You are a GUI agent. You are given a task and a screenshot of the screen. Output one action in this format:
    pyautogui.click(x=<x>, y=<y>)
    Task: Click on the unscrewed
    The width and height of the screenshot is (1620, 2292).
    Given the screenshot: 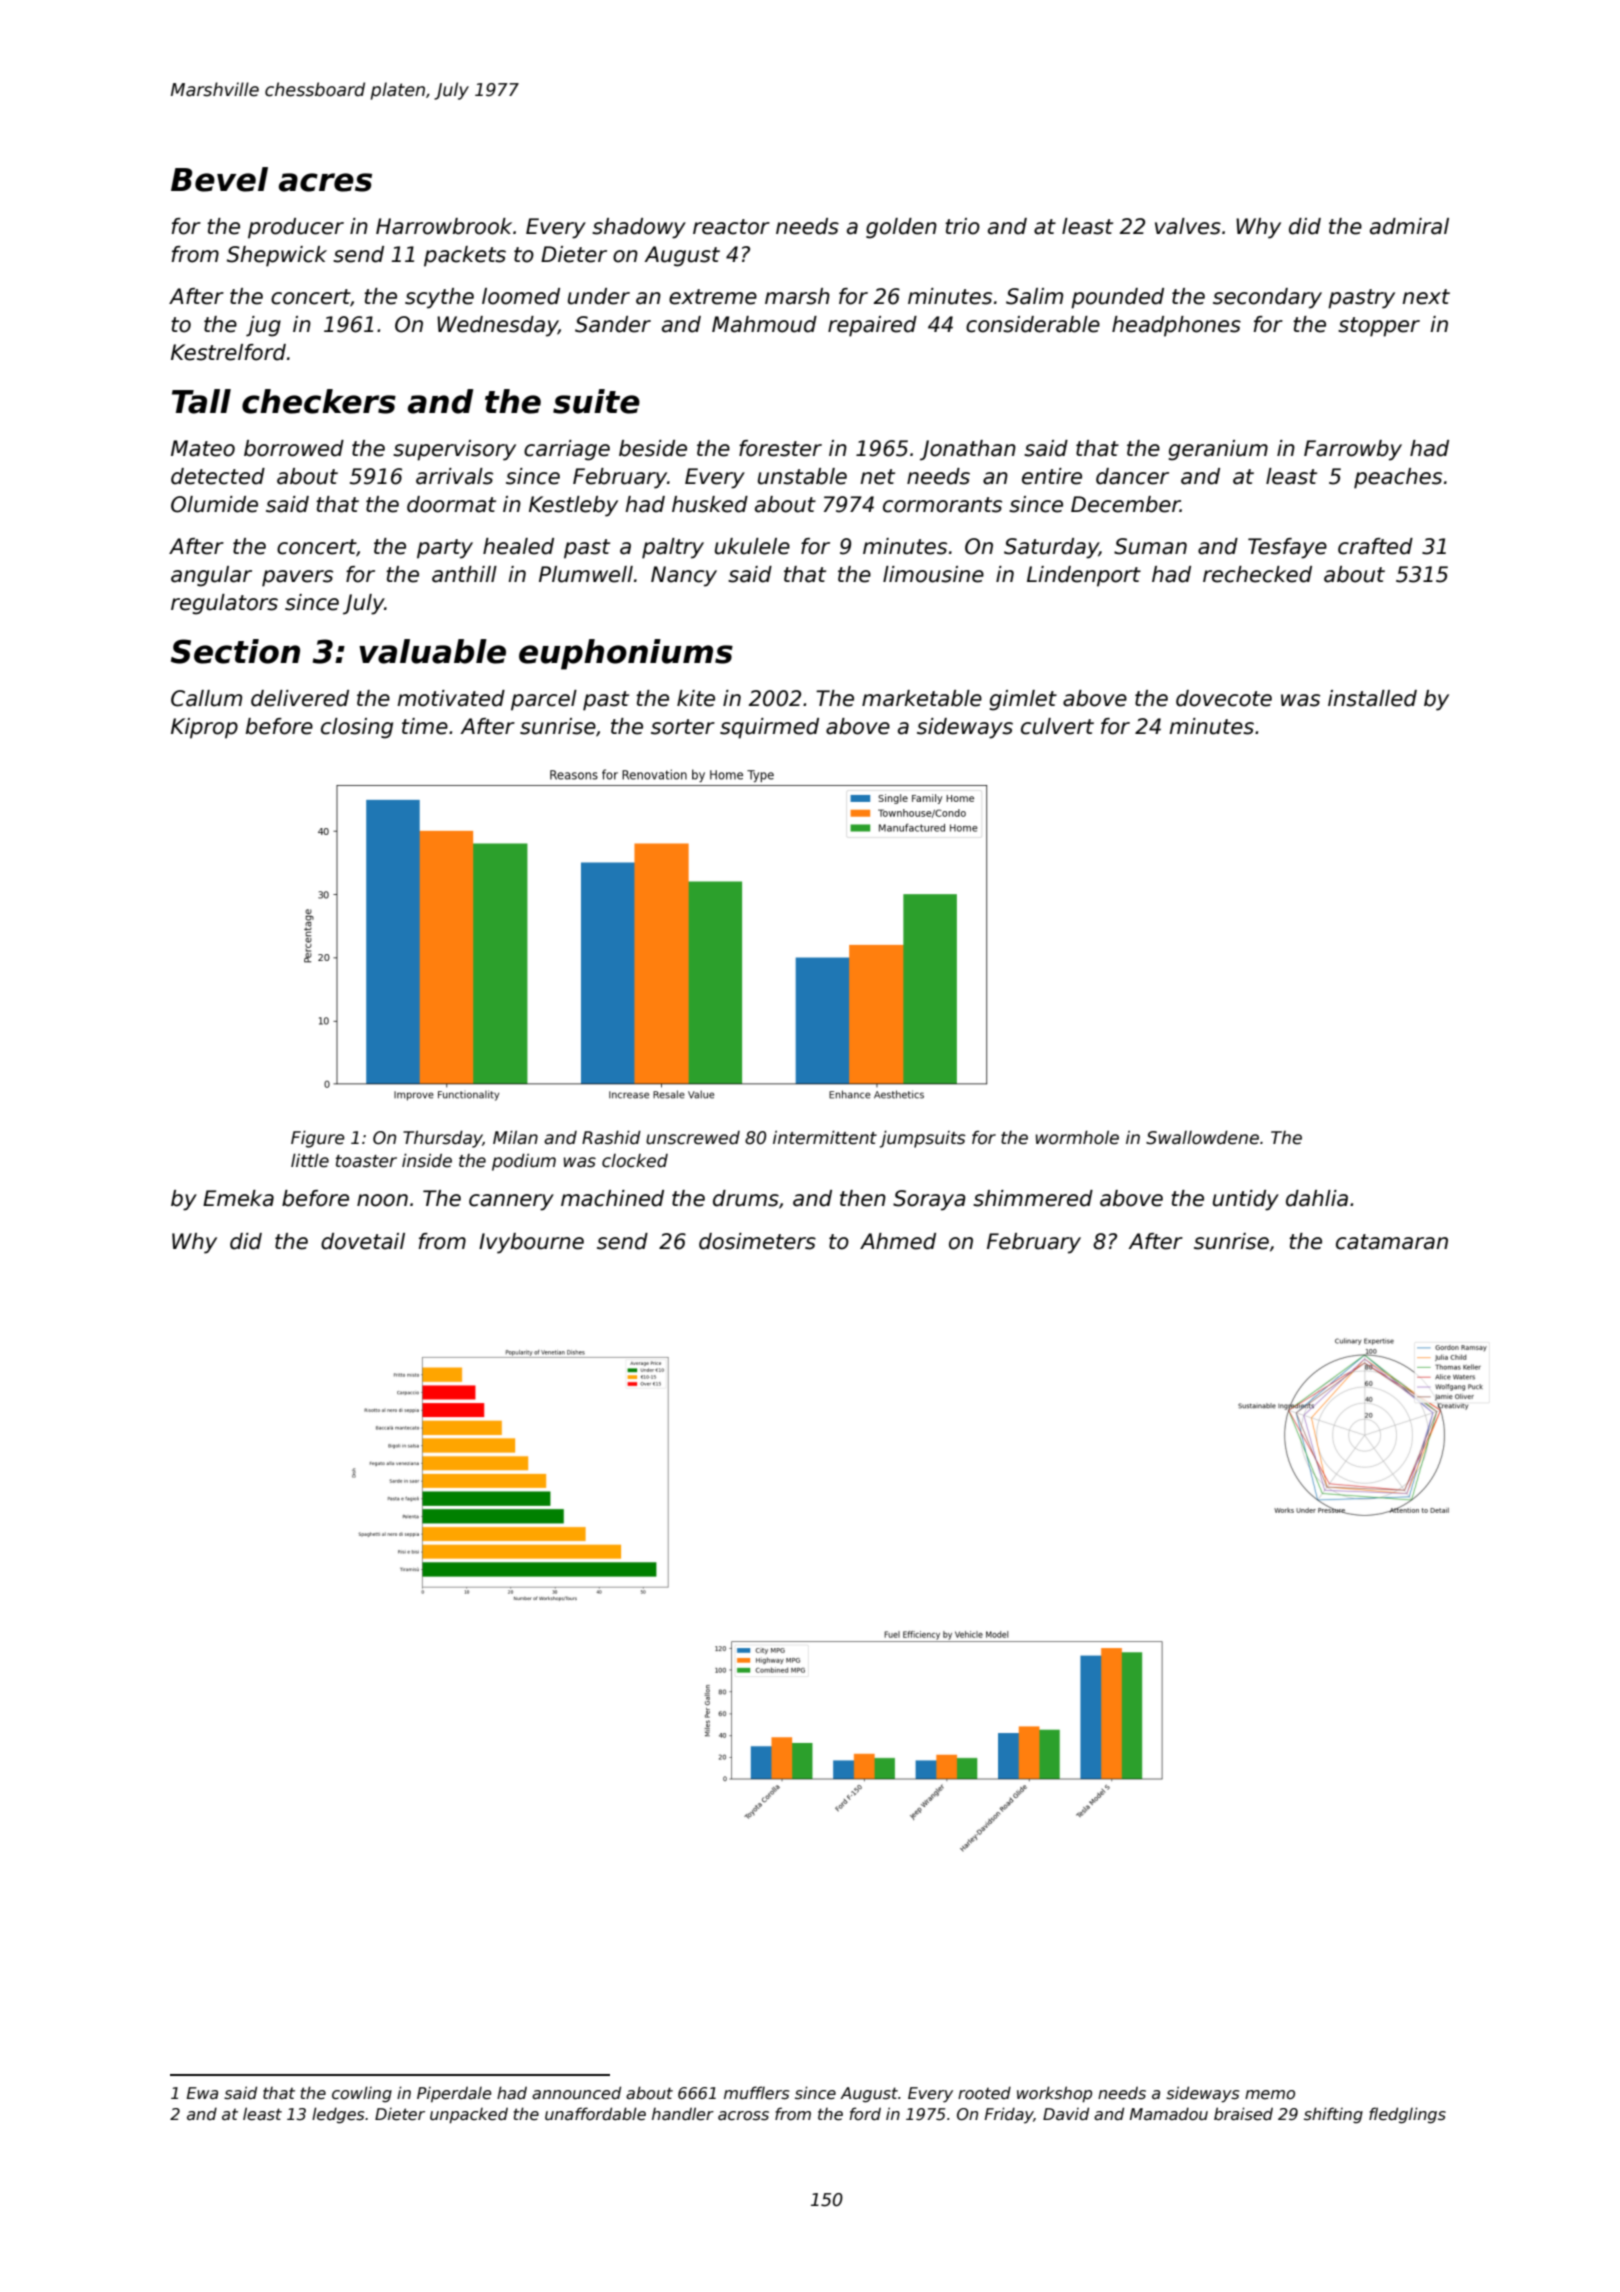 What is the action you would take?
    pyautogui.click(x=693, y=1138)
